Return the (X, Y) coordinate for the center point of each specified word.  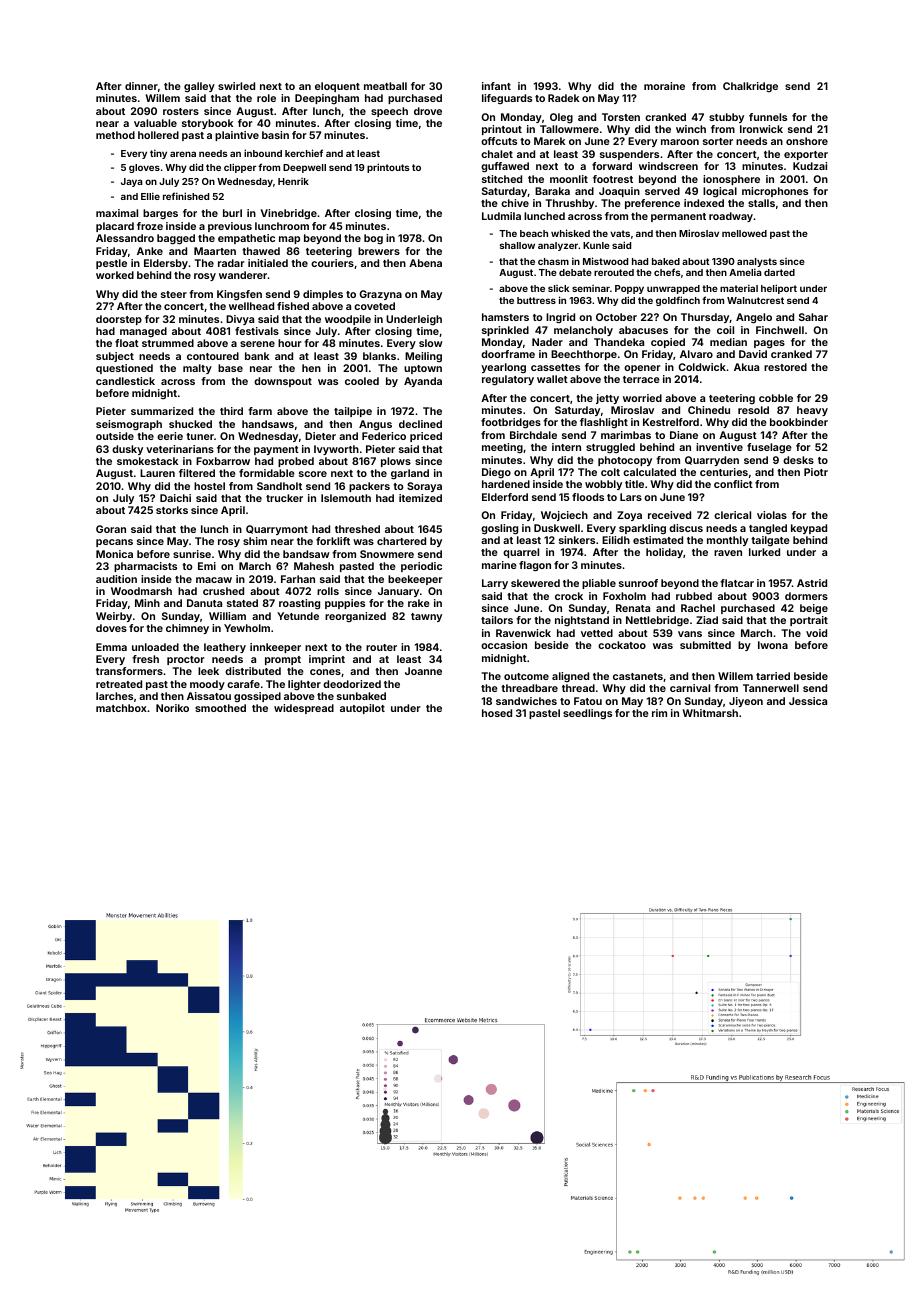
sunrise (192, 554)
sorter (718, 141)
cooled (362, 381)
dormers (806, 596)
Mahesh (314, 566)
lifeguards (507, 99)
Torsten (621, 117)
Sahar (813, 317)
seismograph (129, 425)
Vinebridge (288, 214)
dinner (141, 86)
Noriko (172, 708)
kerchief (304, 153)
